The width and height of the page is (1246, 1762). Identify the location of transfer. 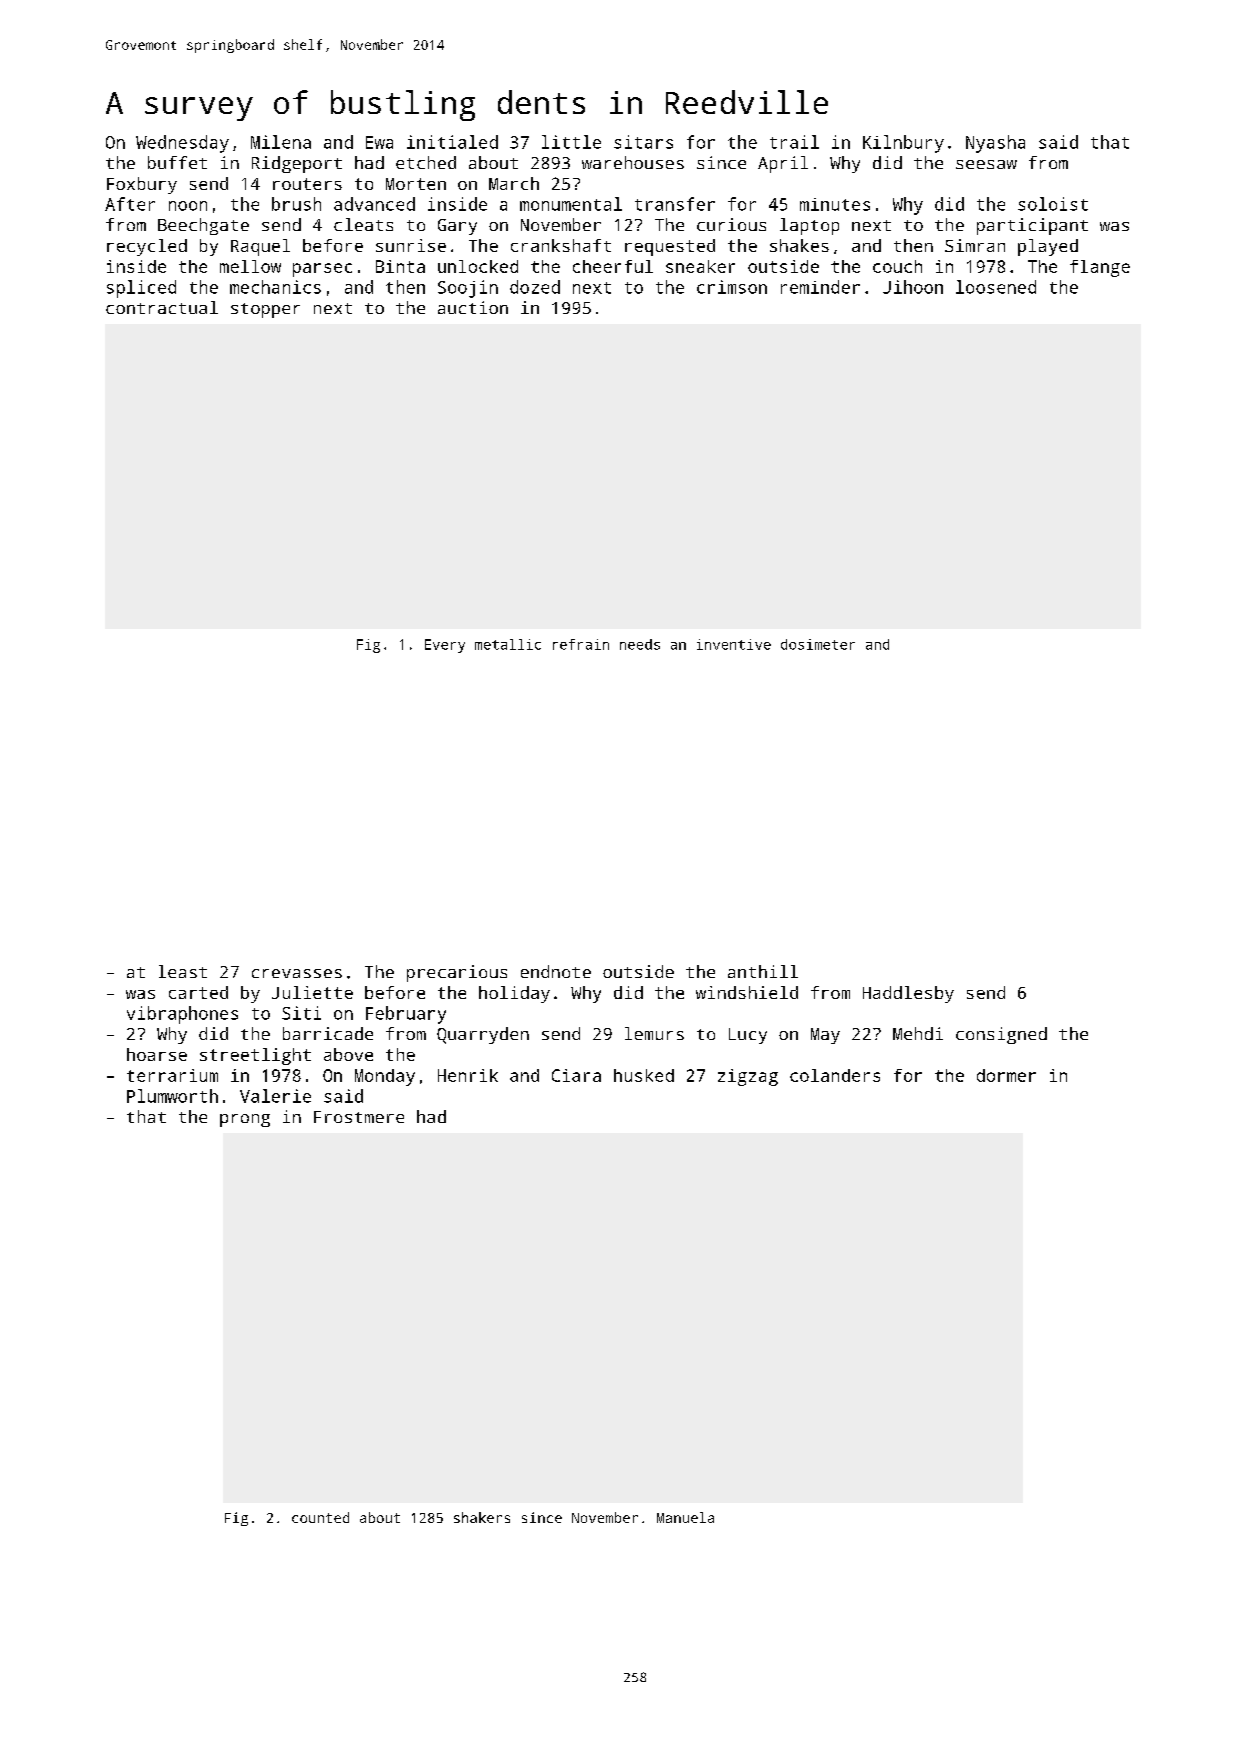
(675, 204).
